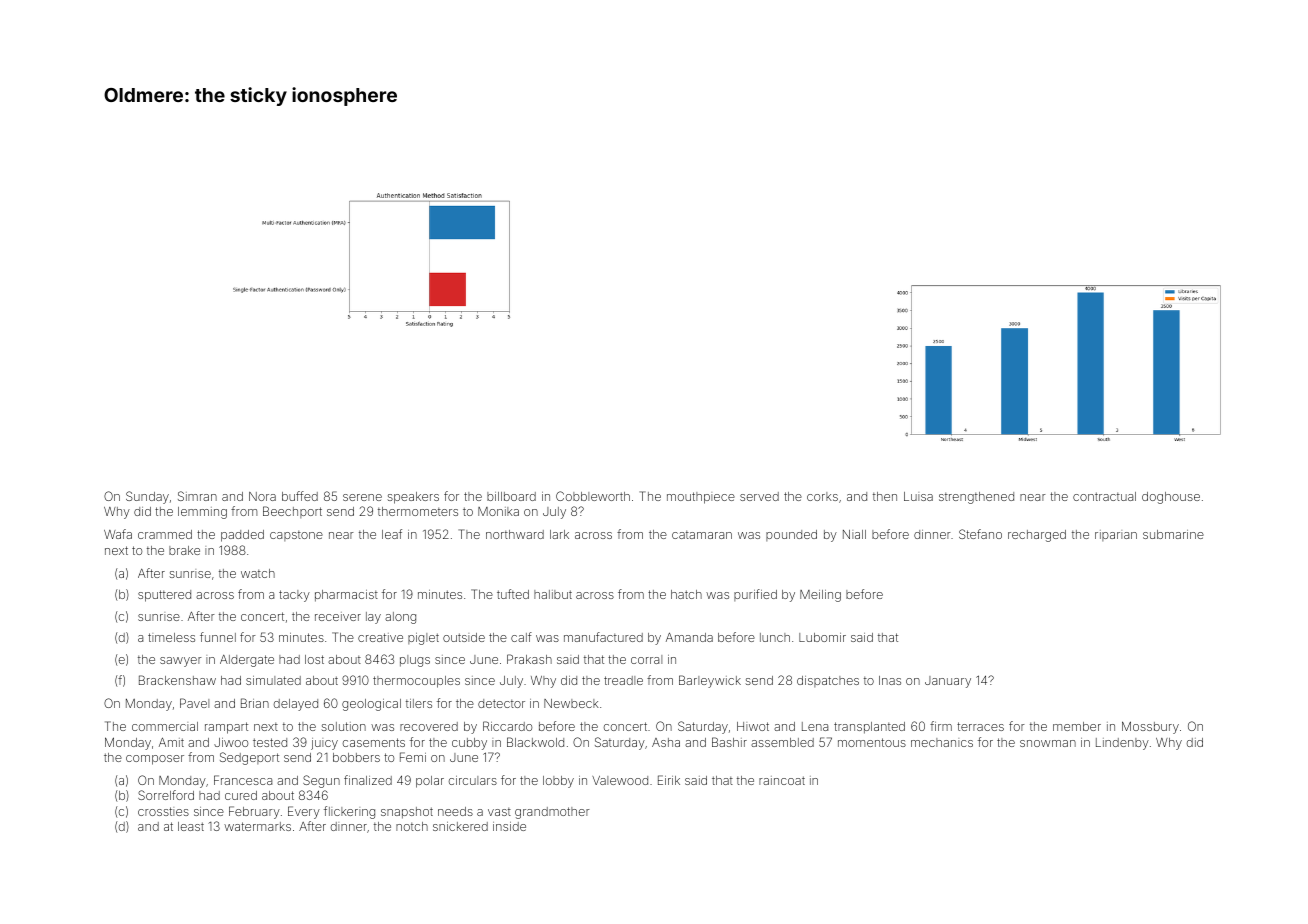 Image resolution: width=1308 pixels, height=924 pixels. Describe the element at coordinates (423, 639) in the image. I see `piglet` at that location.
